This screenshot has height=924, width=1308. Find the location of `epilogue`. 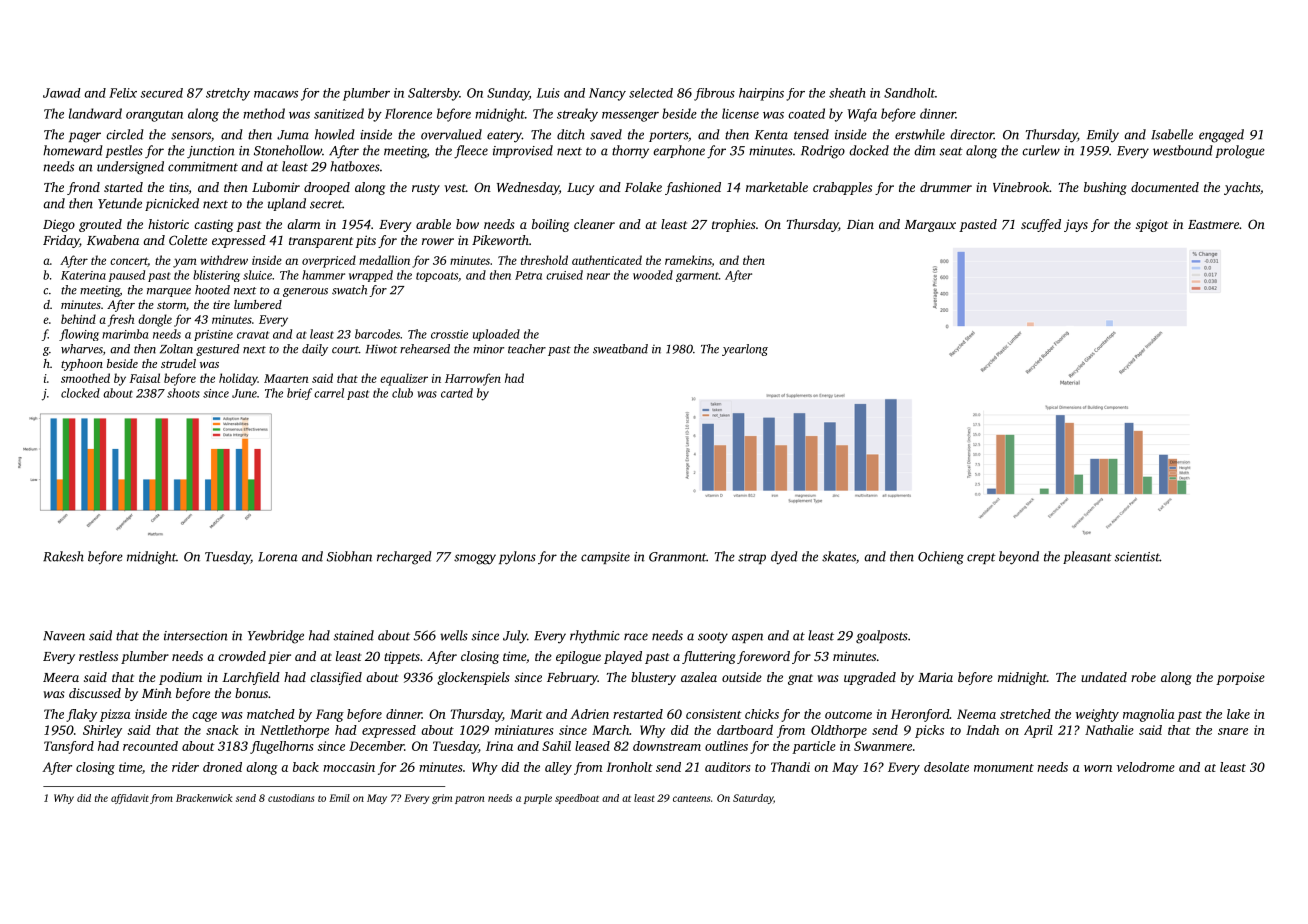

epilogue is located at coordinates (578, 657).
